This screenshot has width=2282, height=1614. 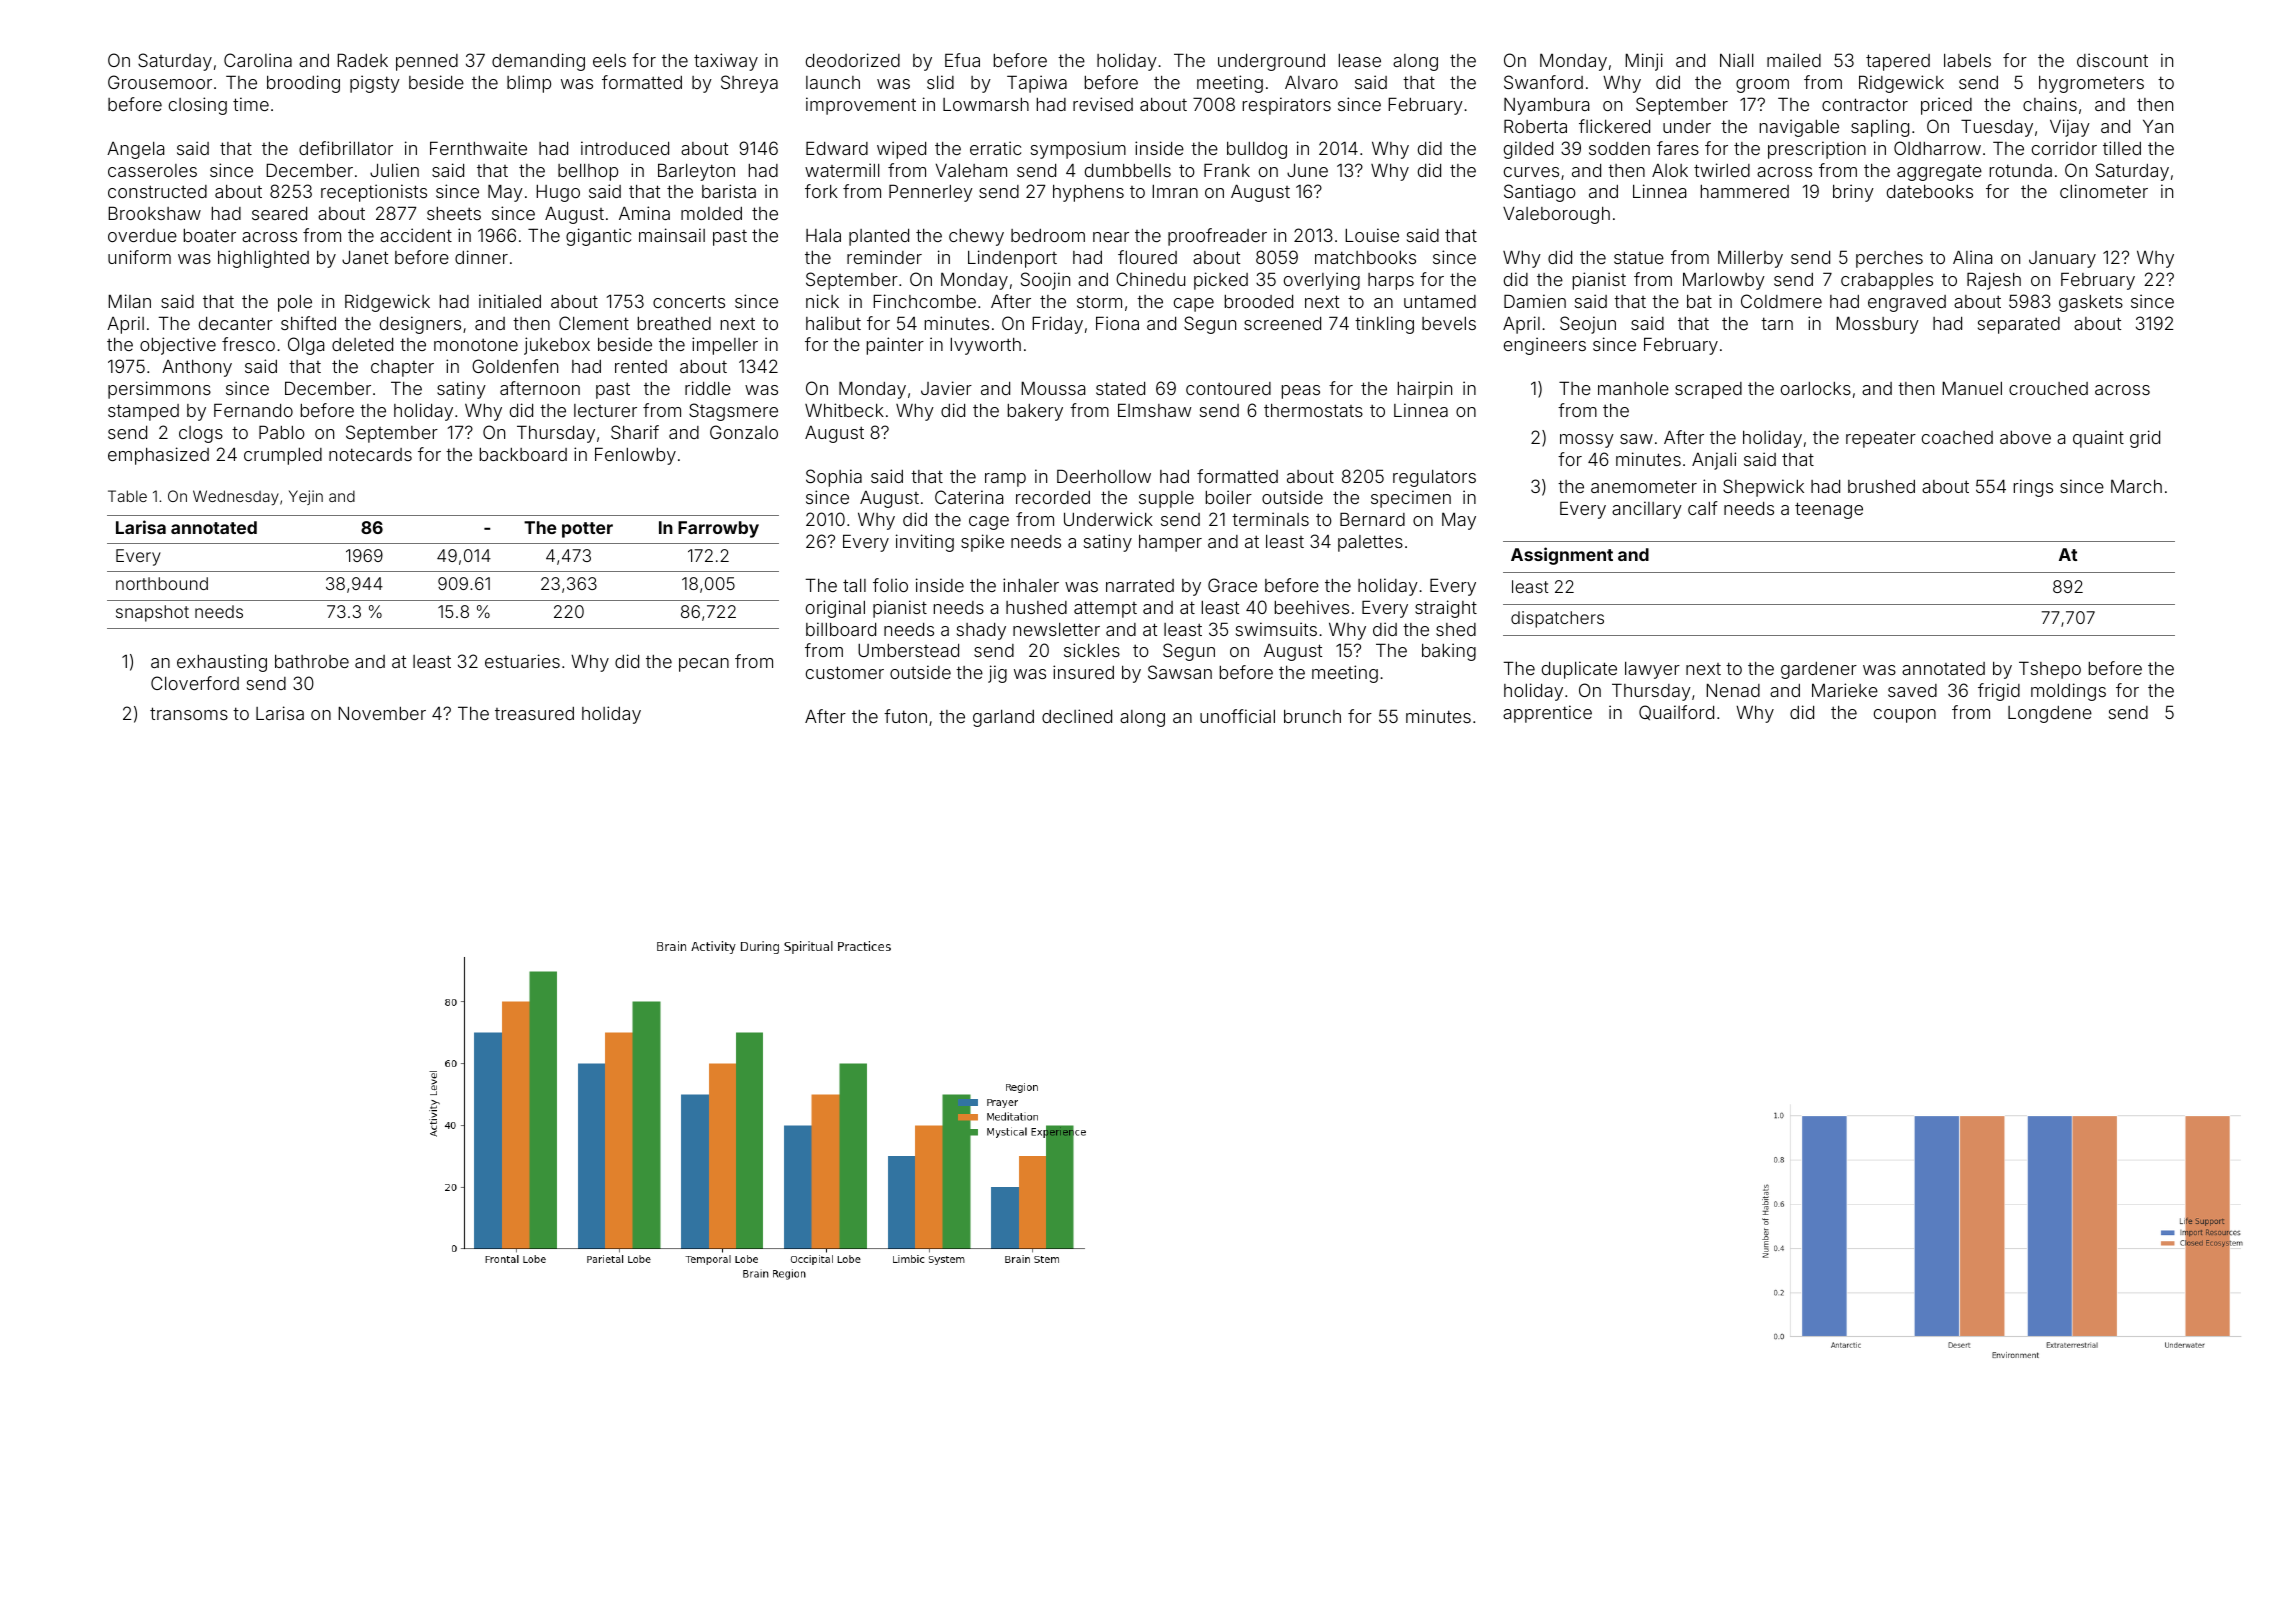 I want to click on snapshot, so click(x=152, y=613).
